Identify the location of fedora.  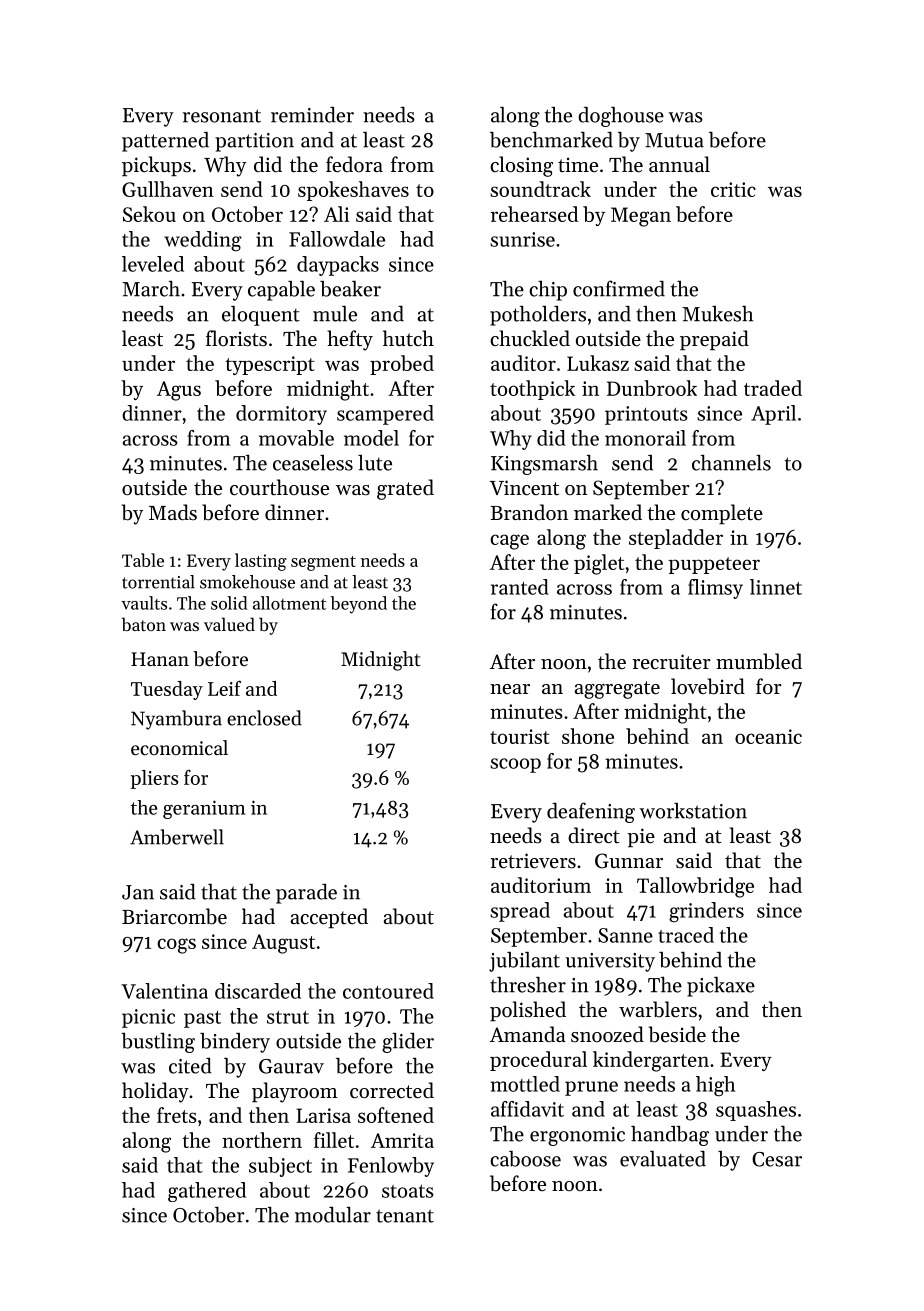
(354, 164).
